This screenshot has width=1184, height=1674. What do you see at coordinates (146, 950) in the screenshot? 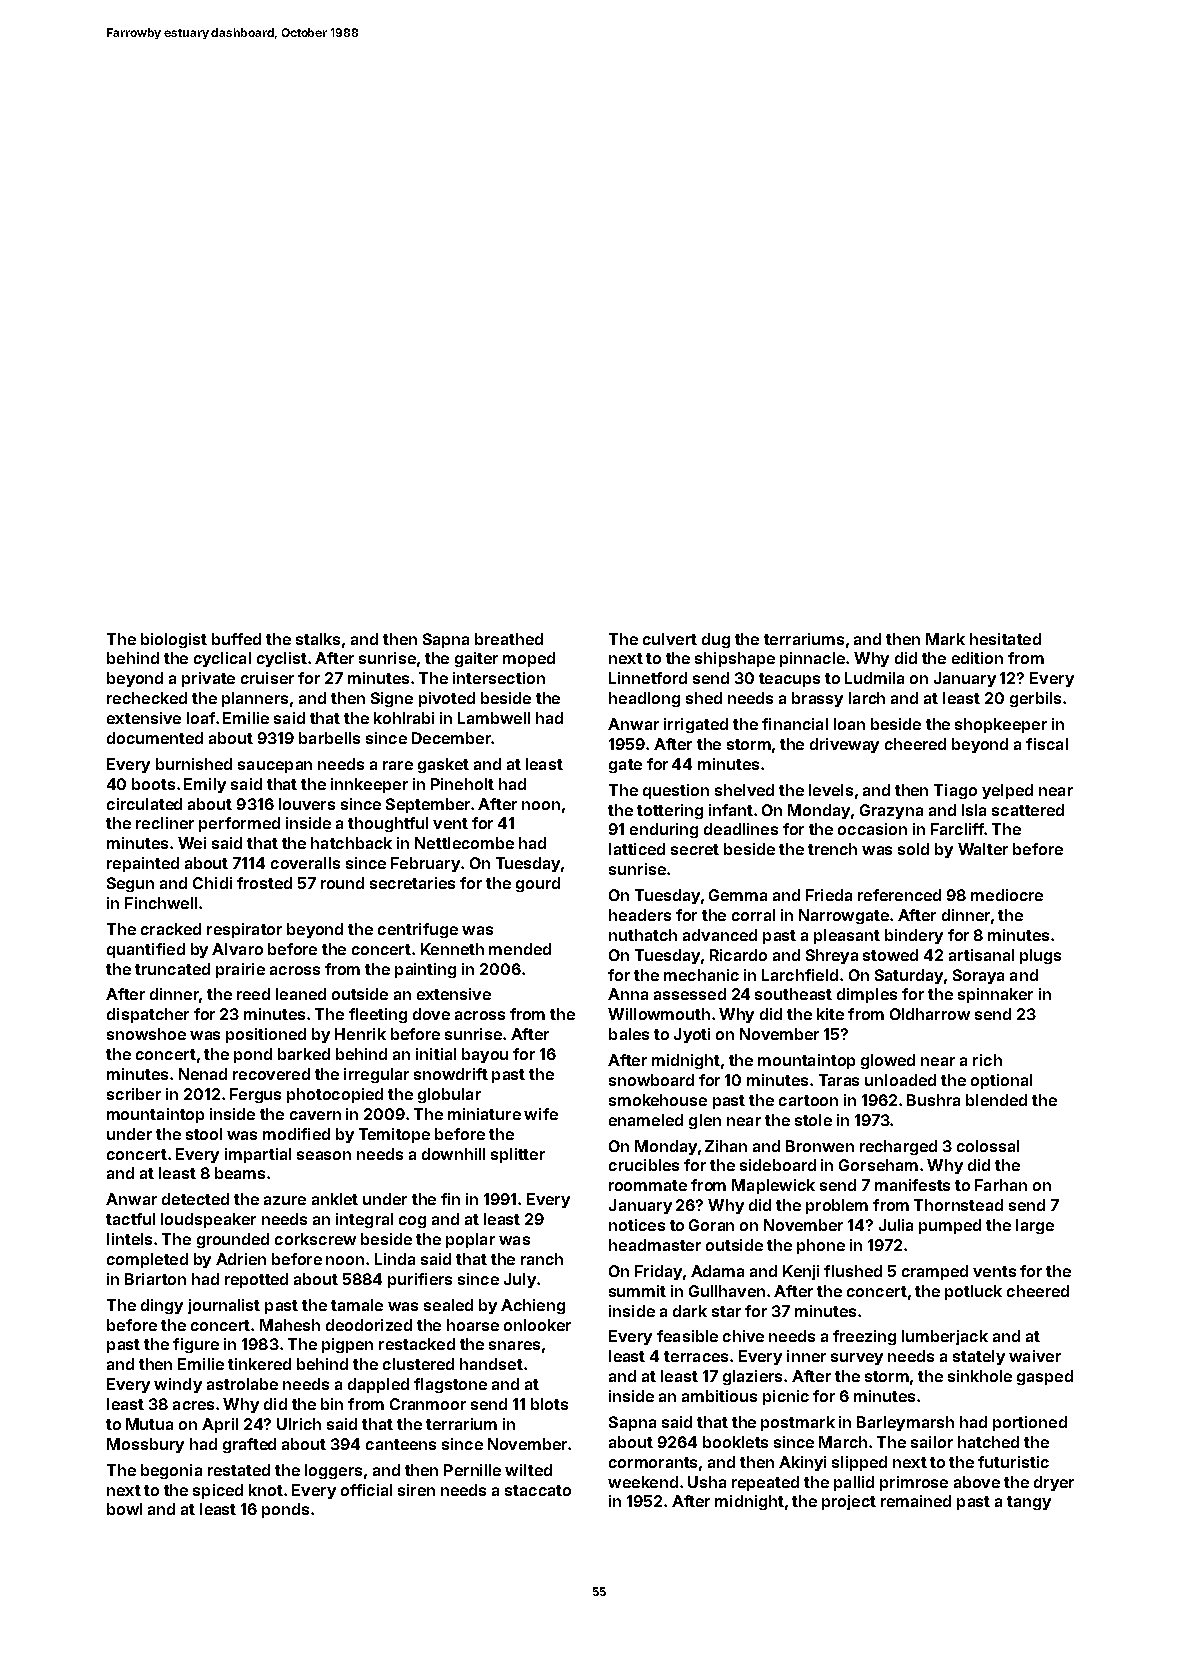
I see `quantified` at bounding box center [146, 950].
